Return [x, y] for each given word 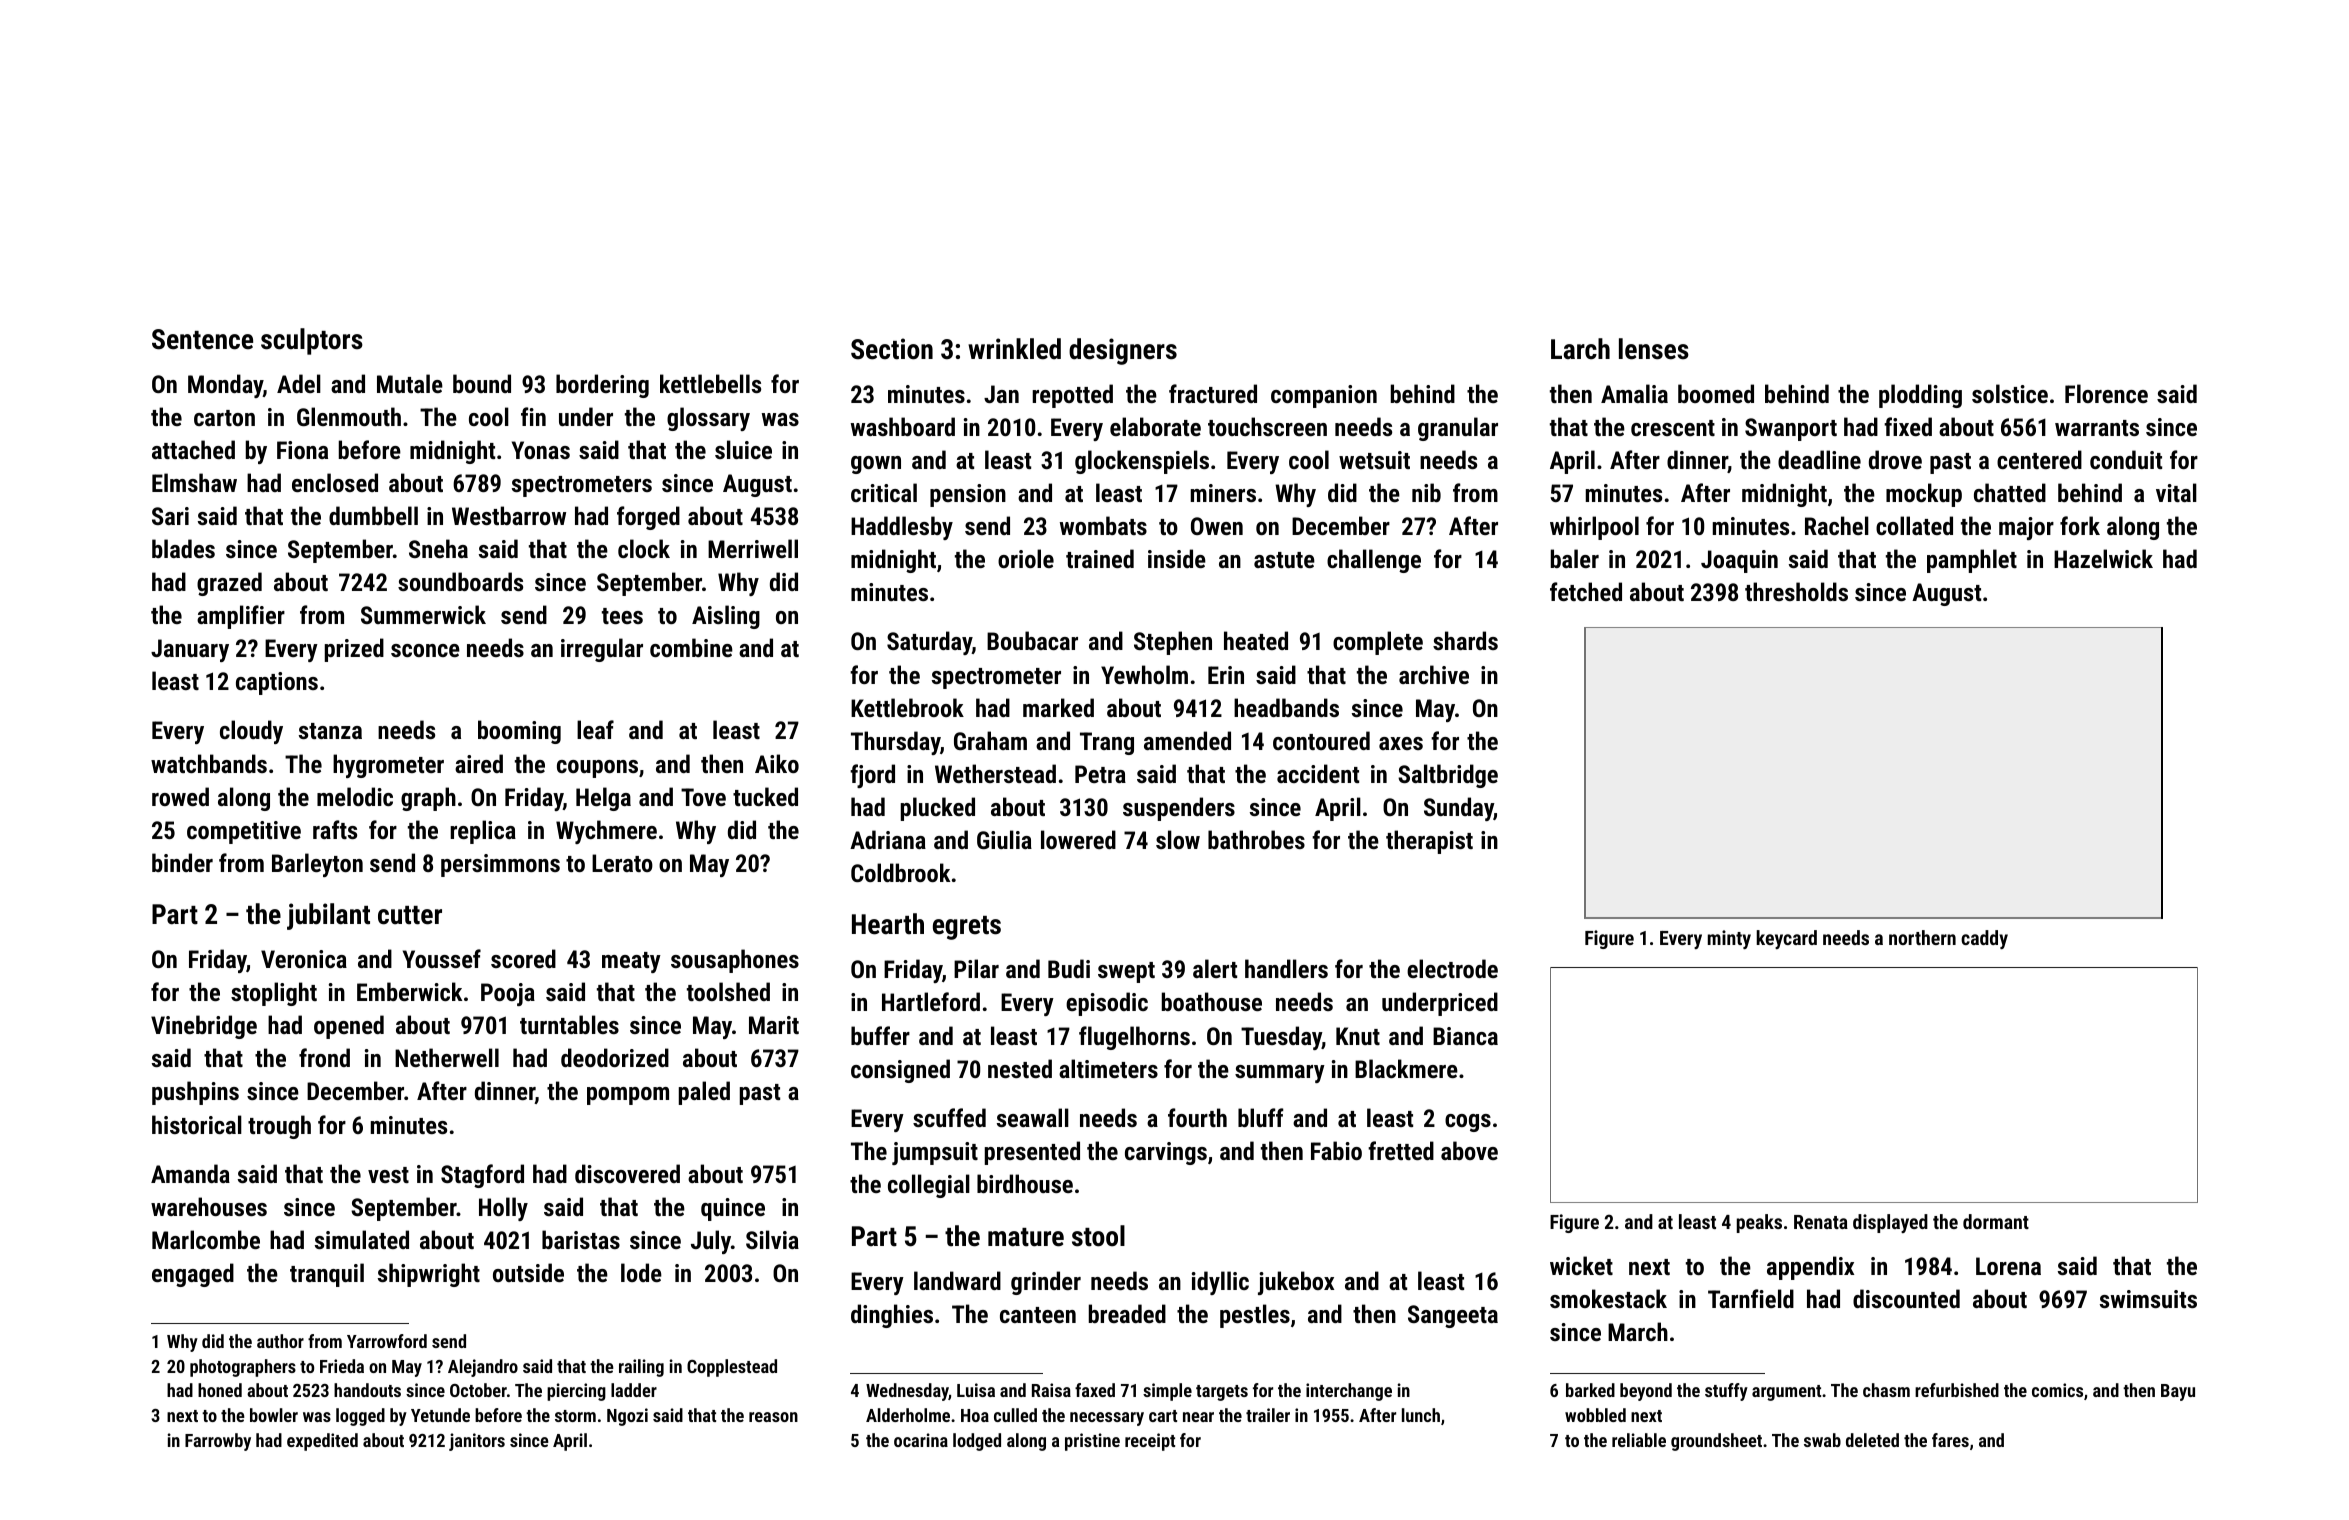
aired [479, 763]
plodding [1920, 396]
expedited [322, 1442]
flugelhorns [1134, 1038]
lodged [977, 1442]
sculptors [312, 341]
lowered [1078, 839]
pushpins [195, 1093]
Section [892, 349]
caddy [1984, 939]
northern [1922, 937]
